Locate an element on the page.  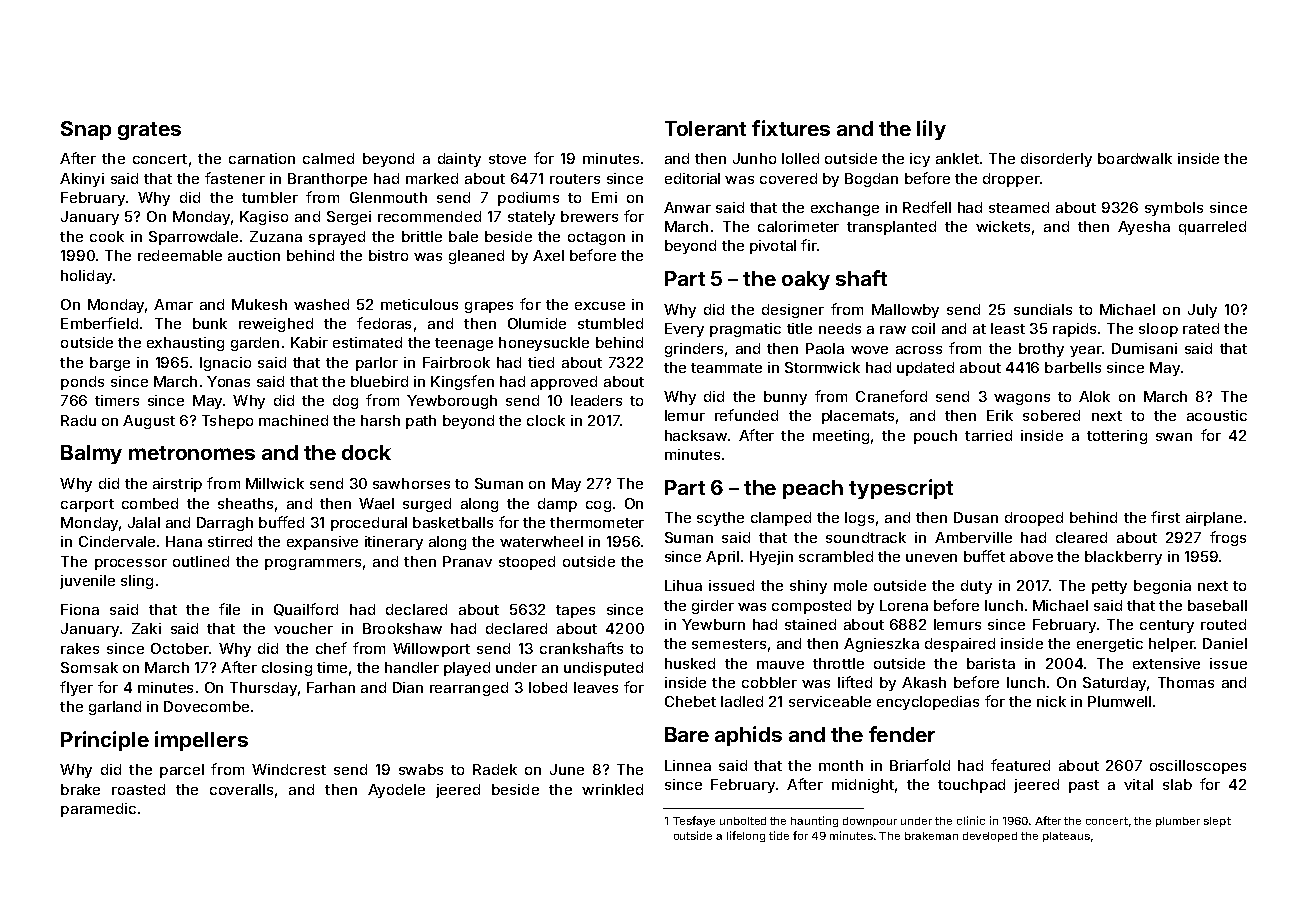
Ayodele is located at coordinates (396, 791).
